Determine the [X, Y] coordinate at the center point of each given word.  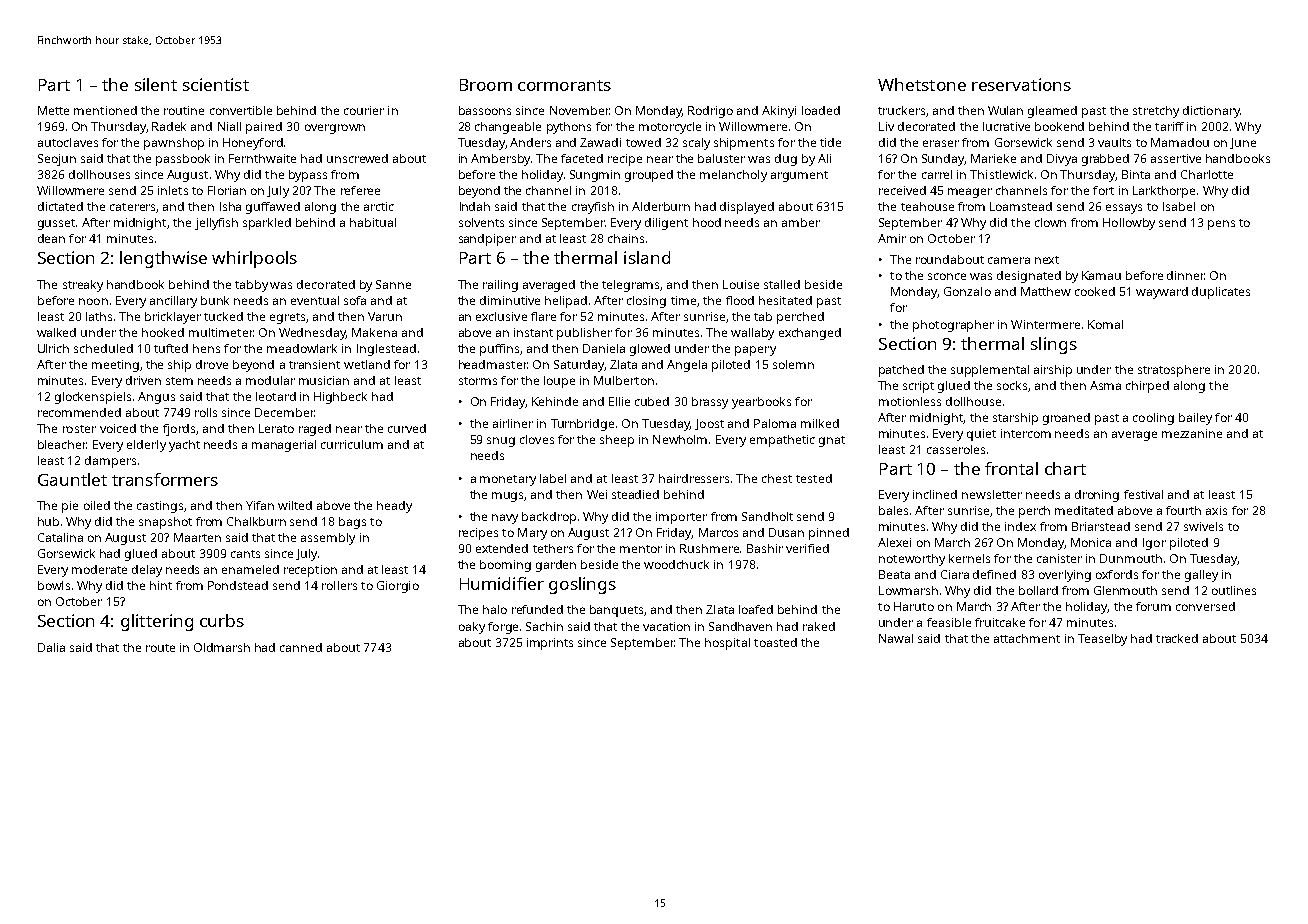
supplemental [990, 371]
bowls [54, 585]
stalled [782, 284]
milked [820, 423]
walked [56, 332]
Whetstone [922, 84]
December [284, 412]
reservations [1021, 84]
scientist [216, 84]
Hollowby [1129, 224]
